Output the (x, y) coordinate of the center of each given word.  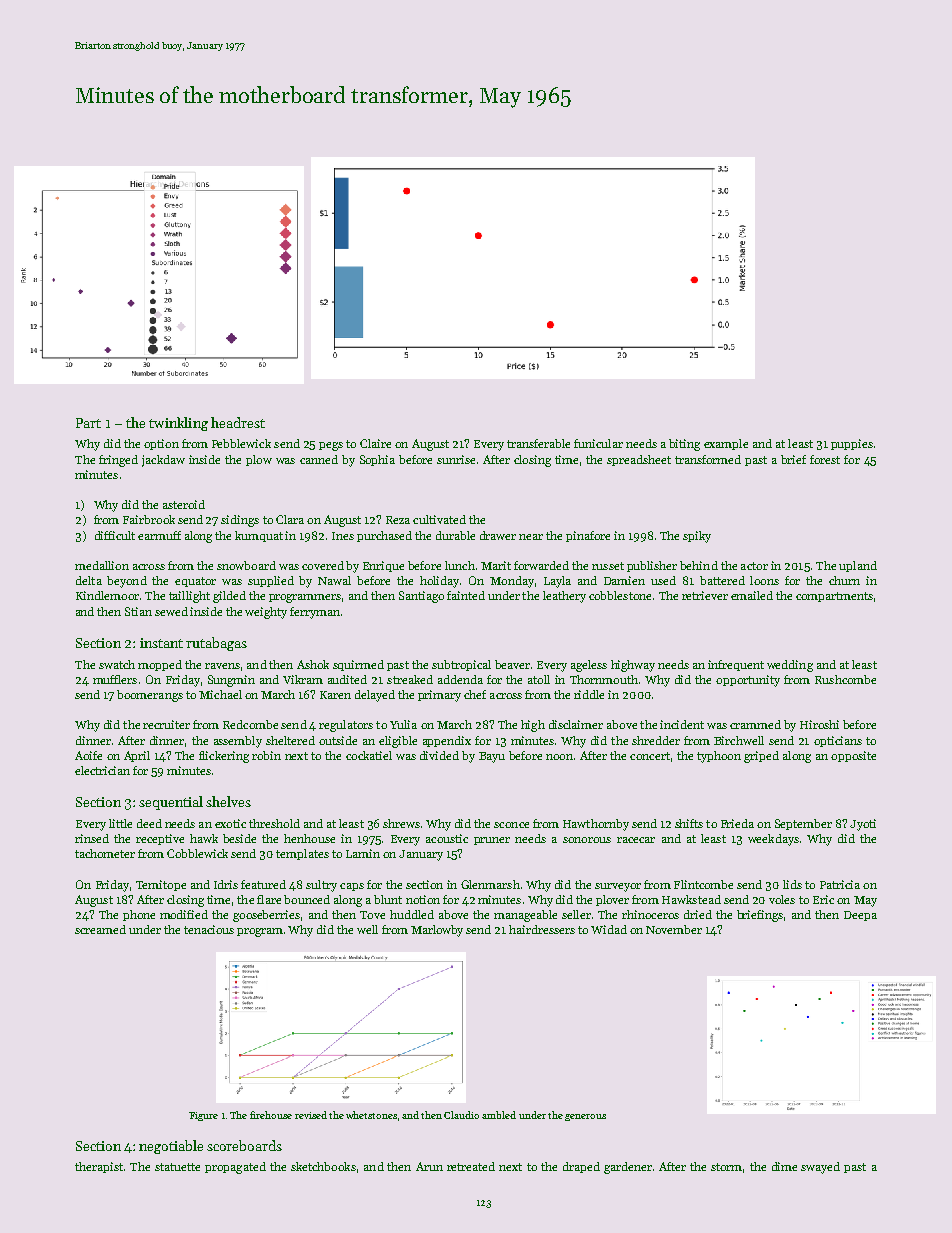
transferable (538, 443)
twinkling (178, 424)
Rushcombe (845, 679)
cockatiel (369, 755)
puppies (852, 444)
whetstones (371, 1115)
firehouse (271, 1115)
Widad (609, 929)
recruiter (166, 724)
